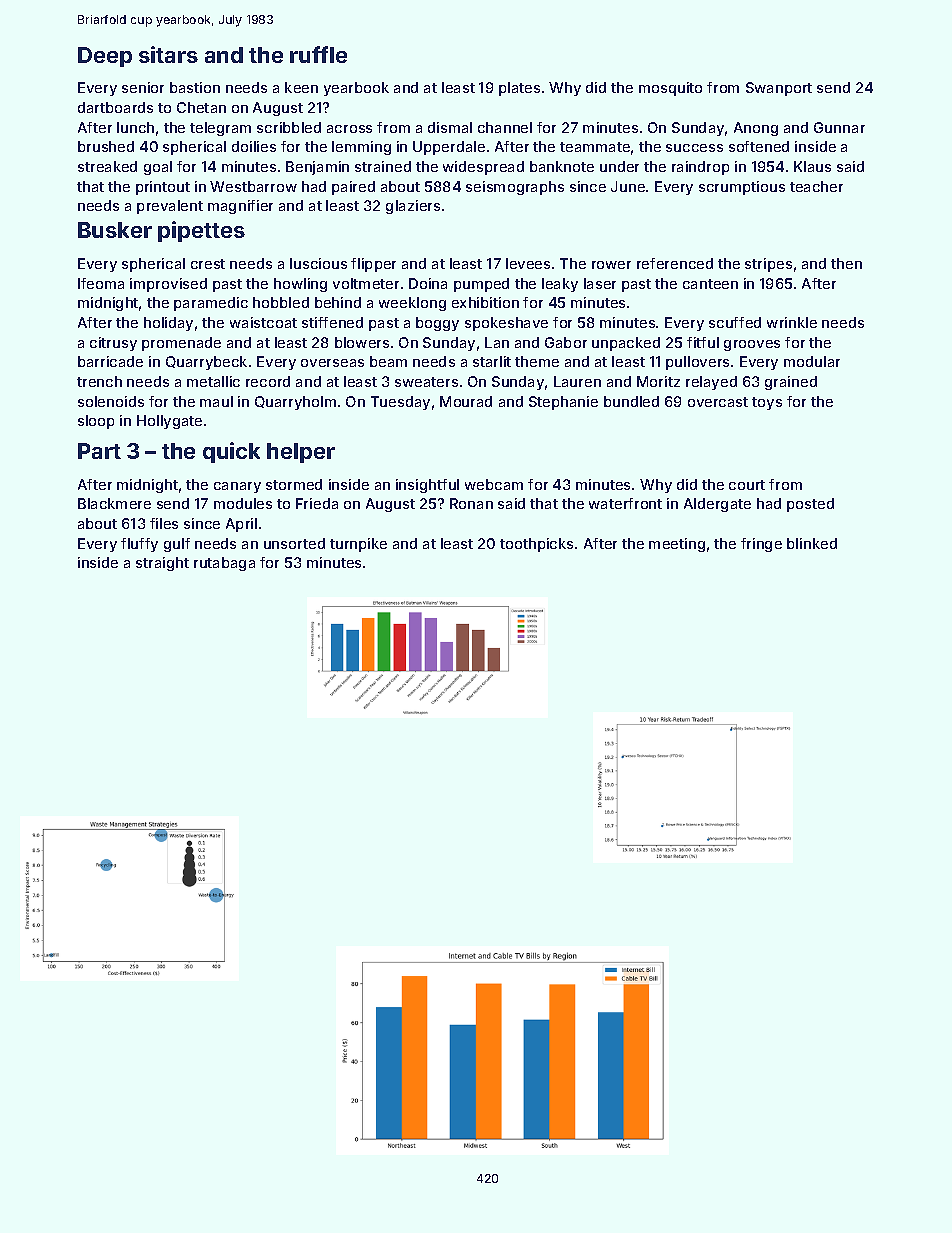  I want to click on wrinkle, so click(792, 322).
